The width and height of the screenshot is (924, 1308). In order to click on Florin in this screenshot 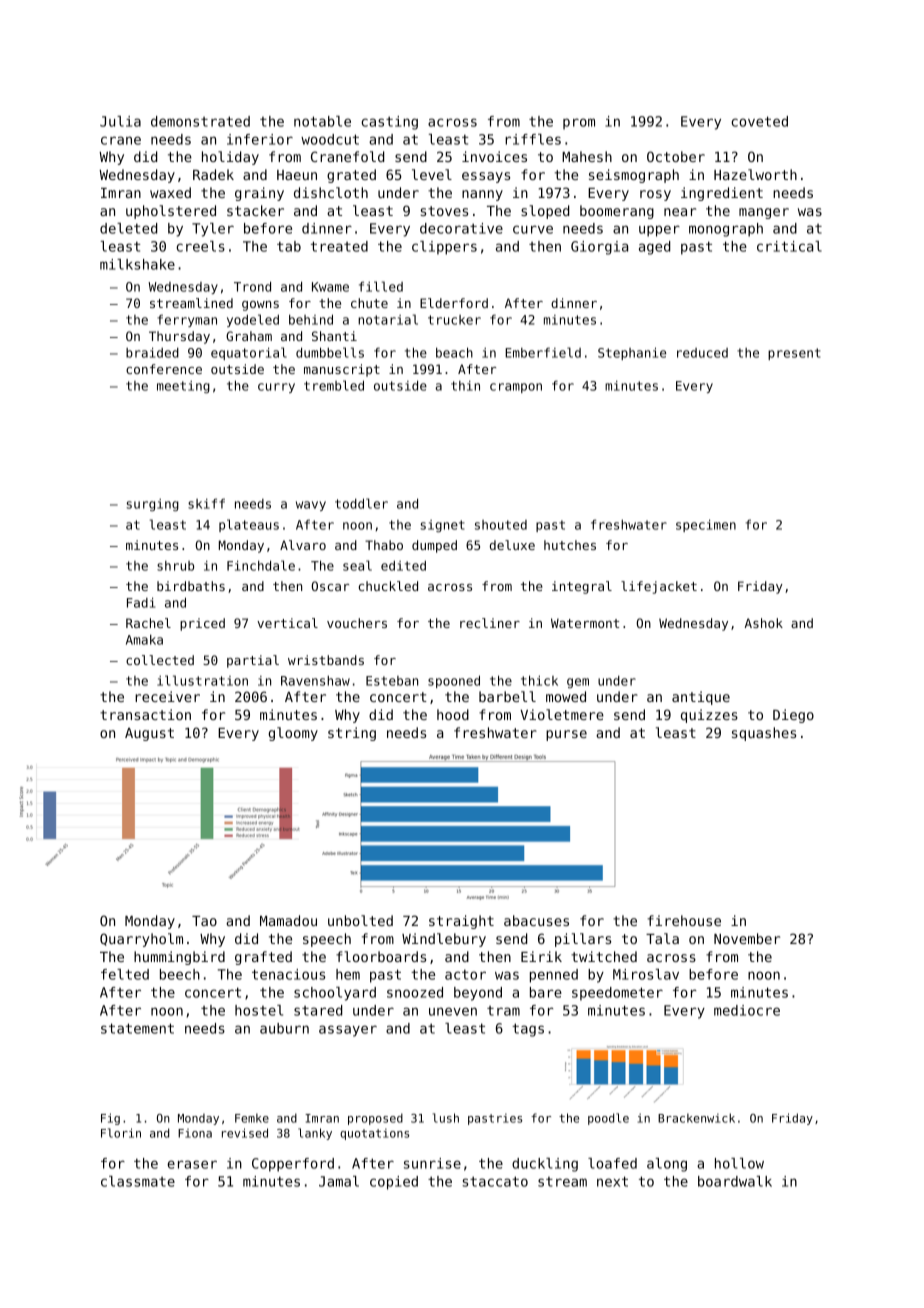, I will do `click(121, 1133)`.
